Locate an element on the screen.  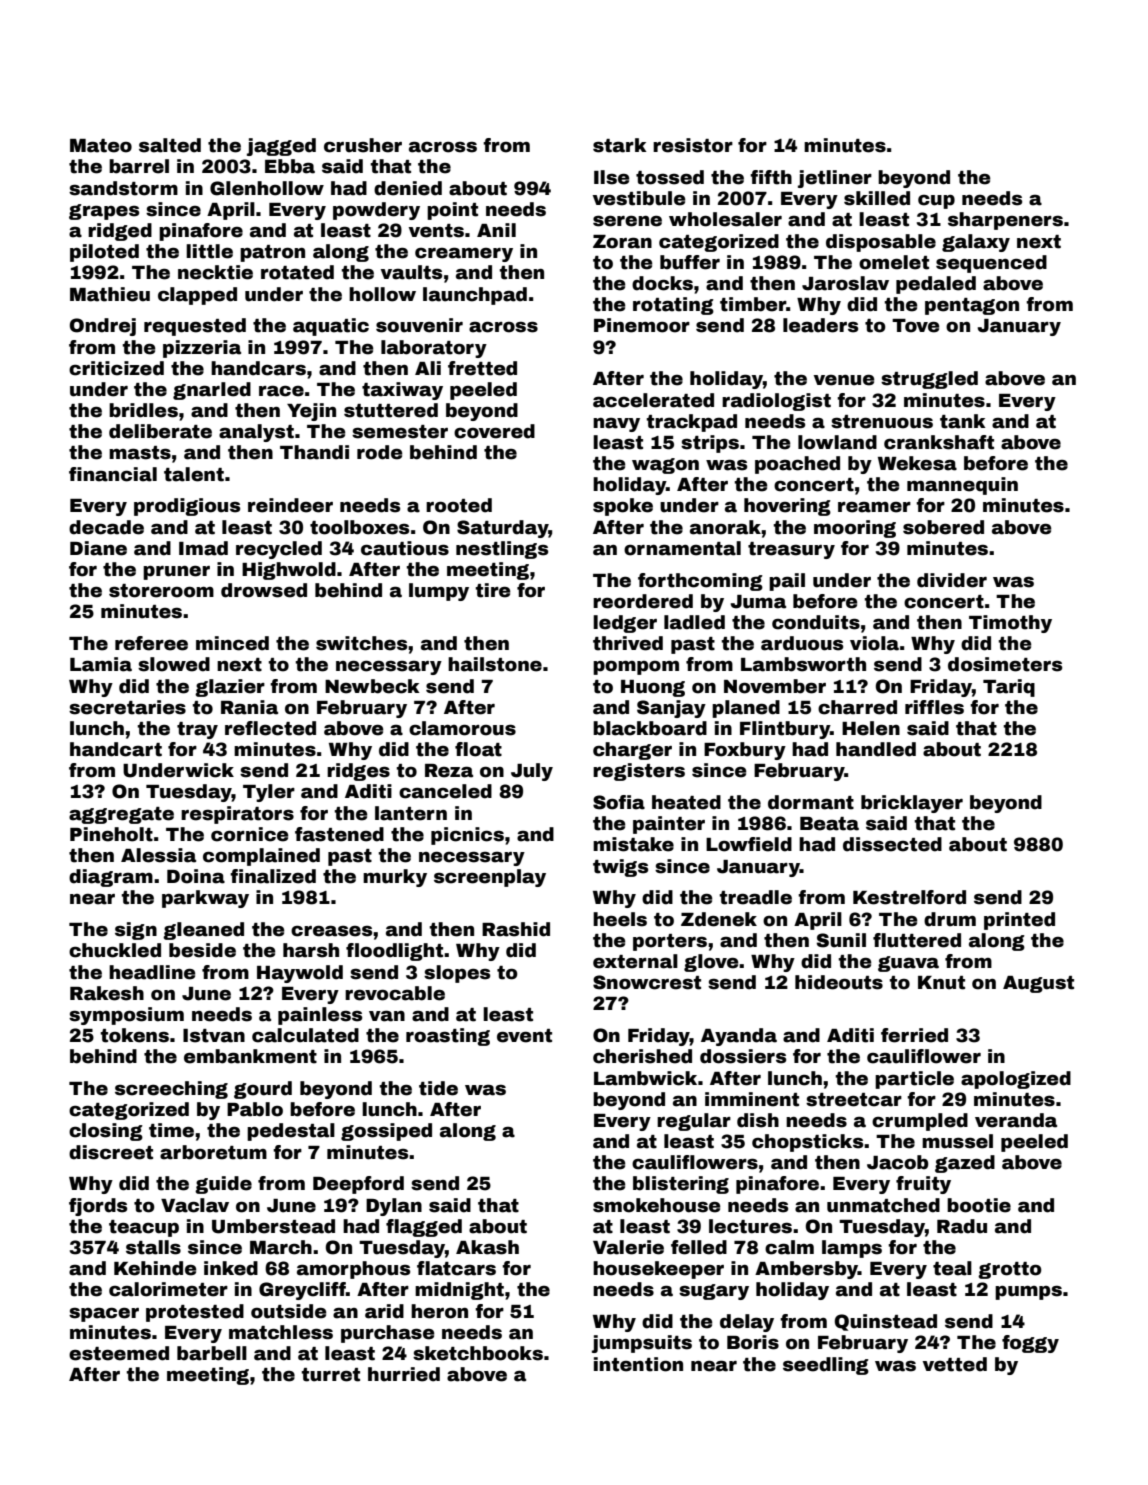
printed is located at coordinates (1019, 921).
